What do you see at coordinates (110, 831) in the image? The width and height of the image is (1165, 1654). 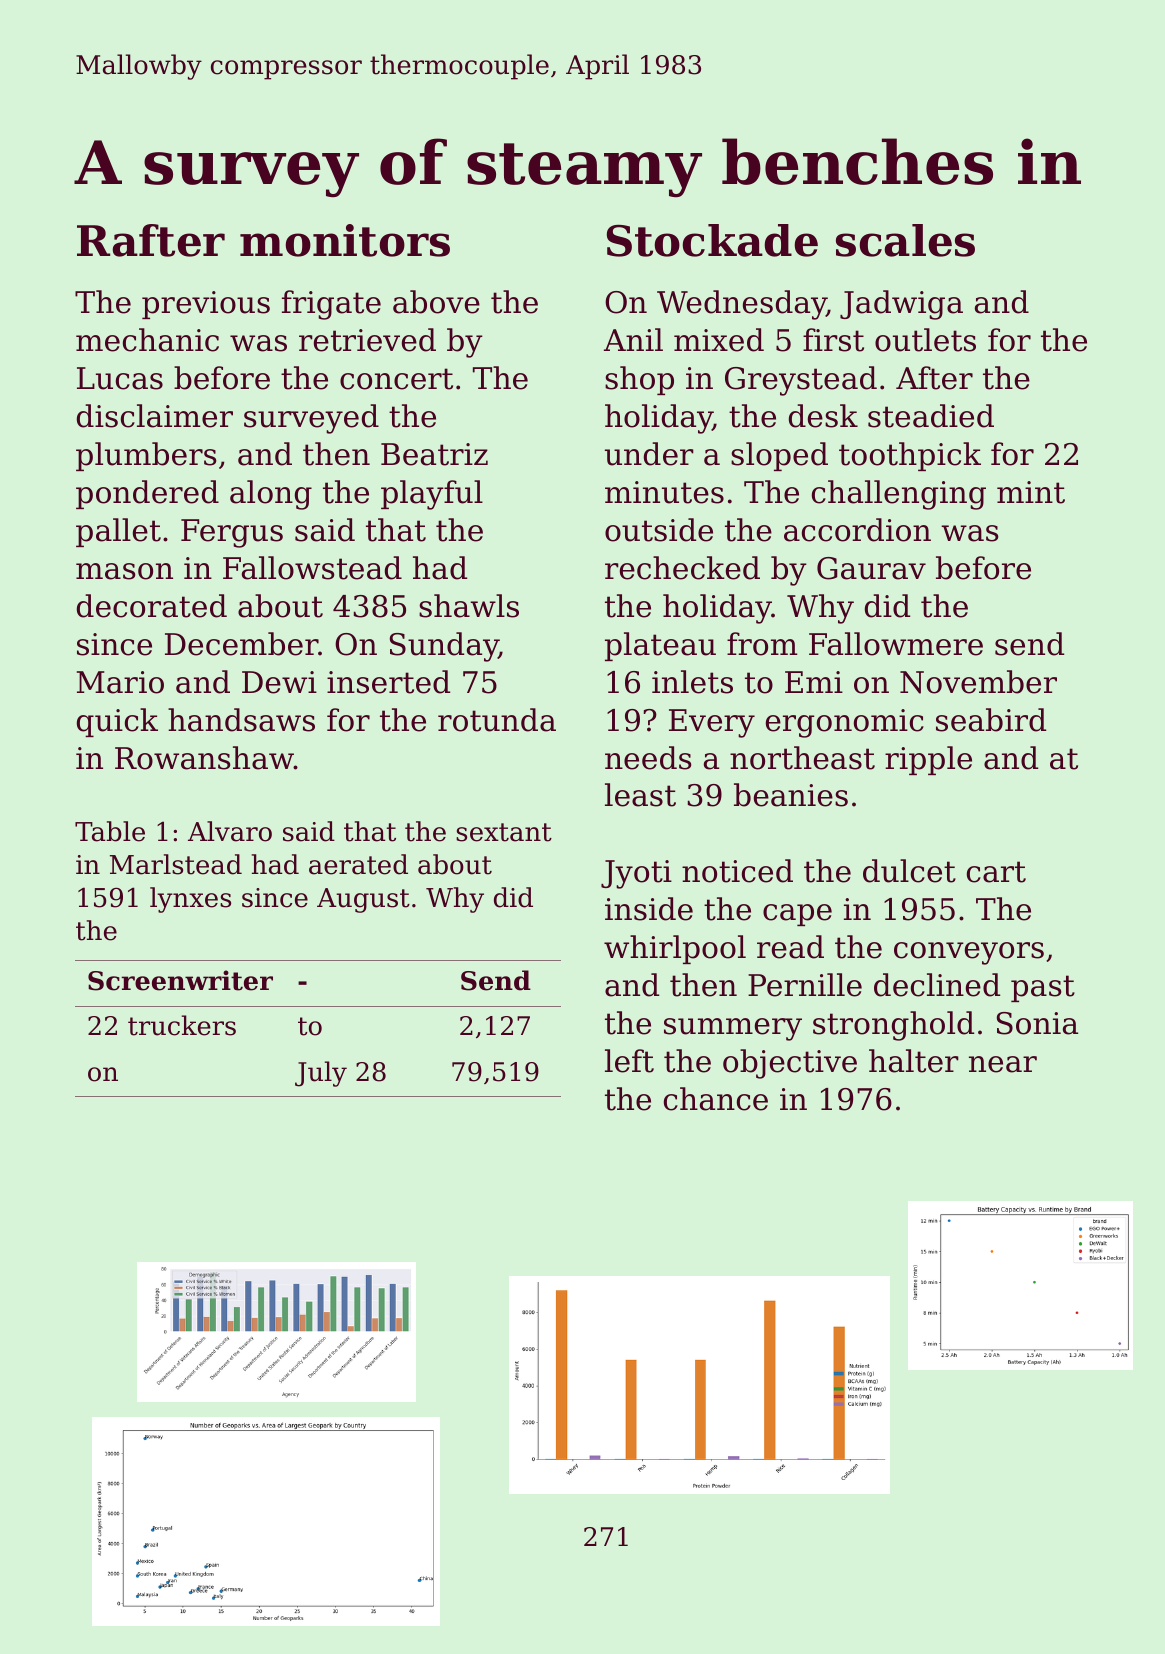 I see `Table` at bounding box center [110, 831].
